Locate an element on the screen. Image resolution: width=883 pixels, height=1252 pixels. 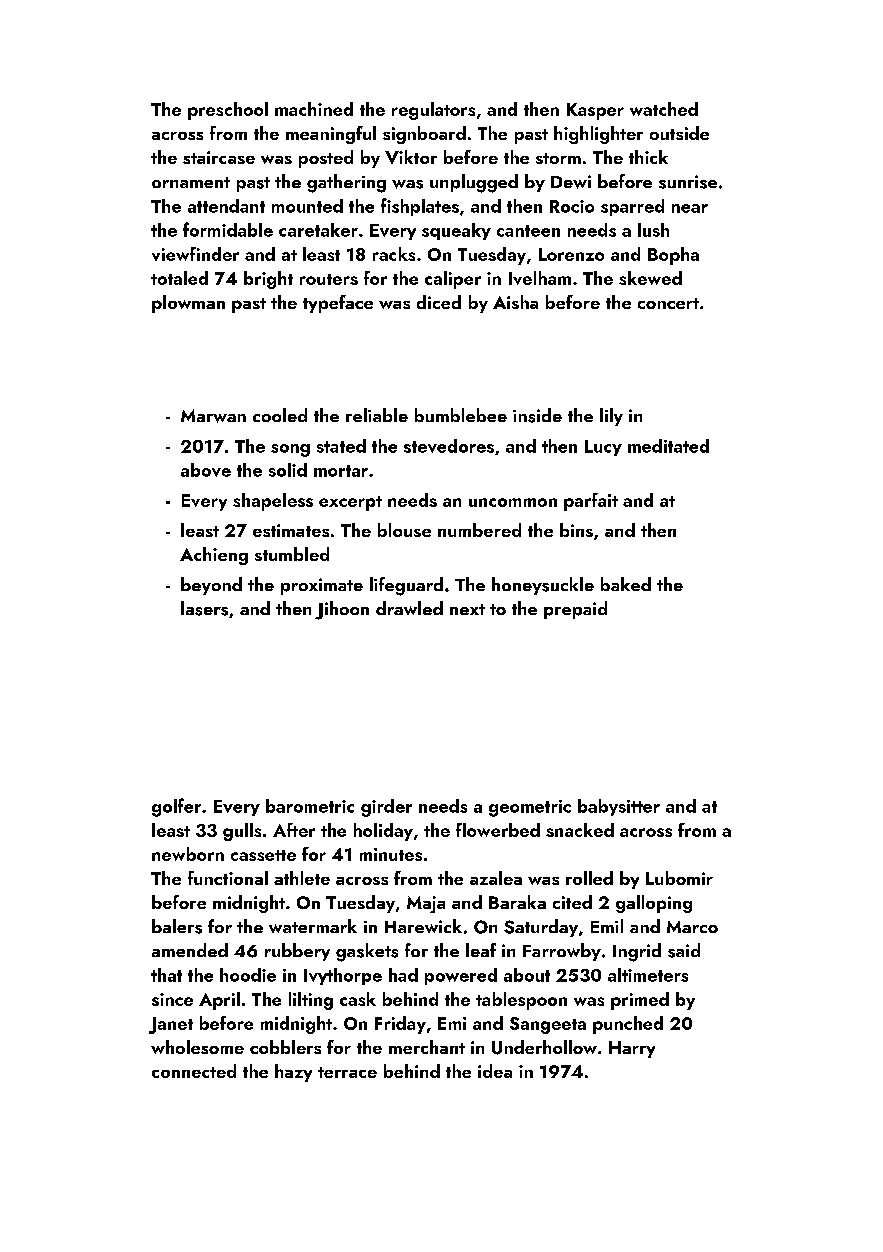
idea is located at coordinates (495, 1071).
